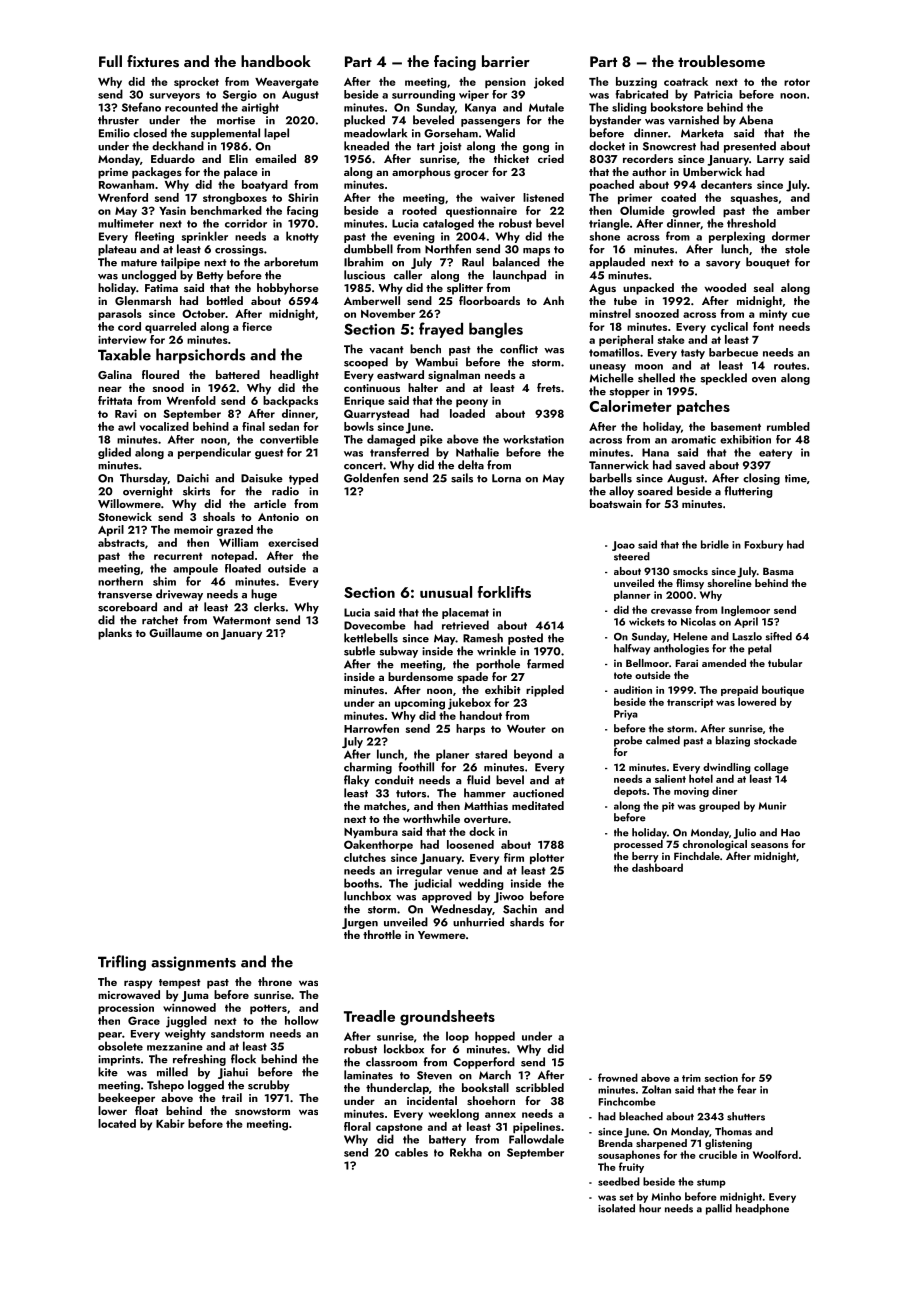  What do you see at coordinates (193, 963) in the page?
I see `assignments` at bounding box center [193, 963].
